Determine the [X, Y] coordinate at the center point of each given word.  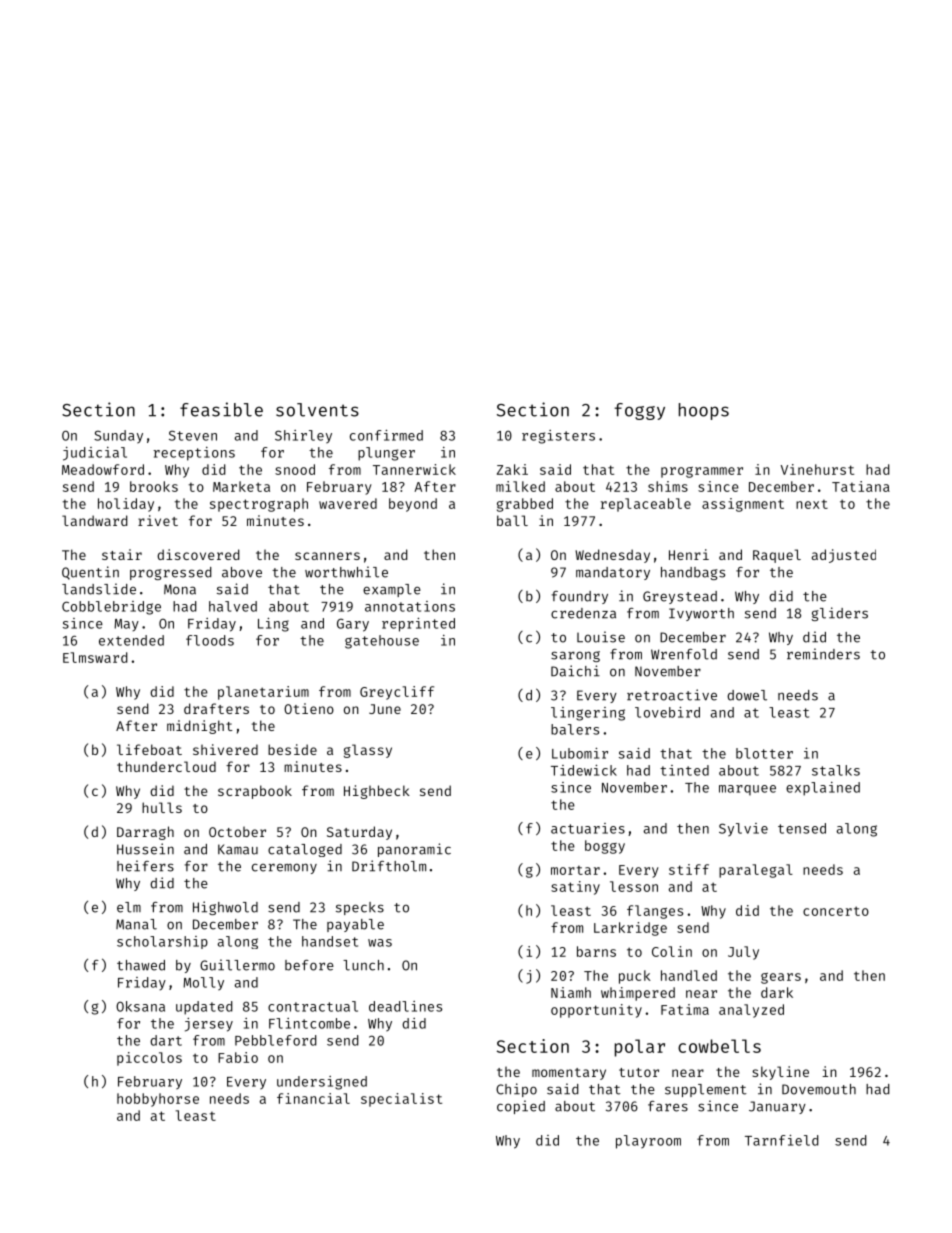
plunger [386, 454]
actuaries [588, 828]
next [812, 504]
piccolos [149, 1059]
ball [512, 520]
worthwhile [346, 572]
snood [295, 469]
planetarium [263, 693]
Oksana [140, 1006]
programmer [702, 472]
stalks [836, 770]
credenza [583, 613]
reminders [823, 654]
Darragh [145, 833]
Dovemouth [819, 1089]
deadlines [405, 1006]
